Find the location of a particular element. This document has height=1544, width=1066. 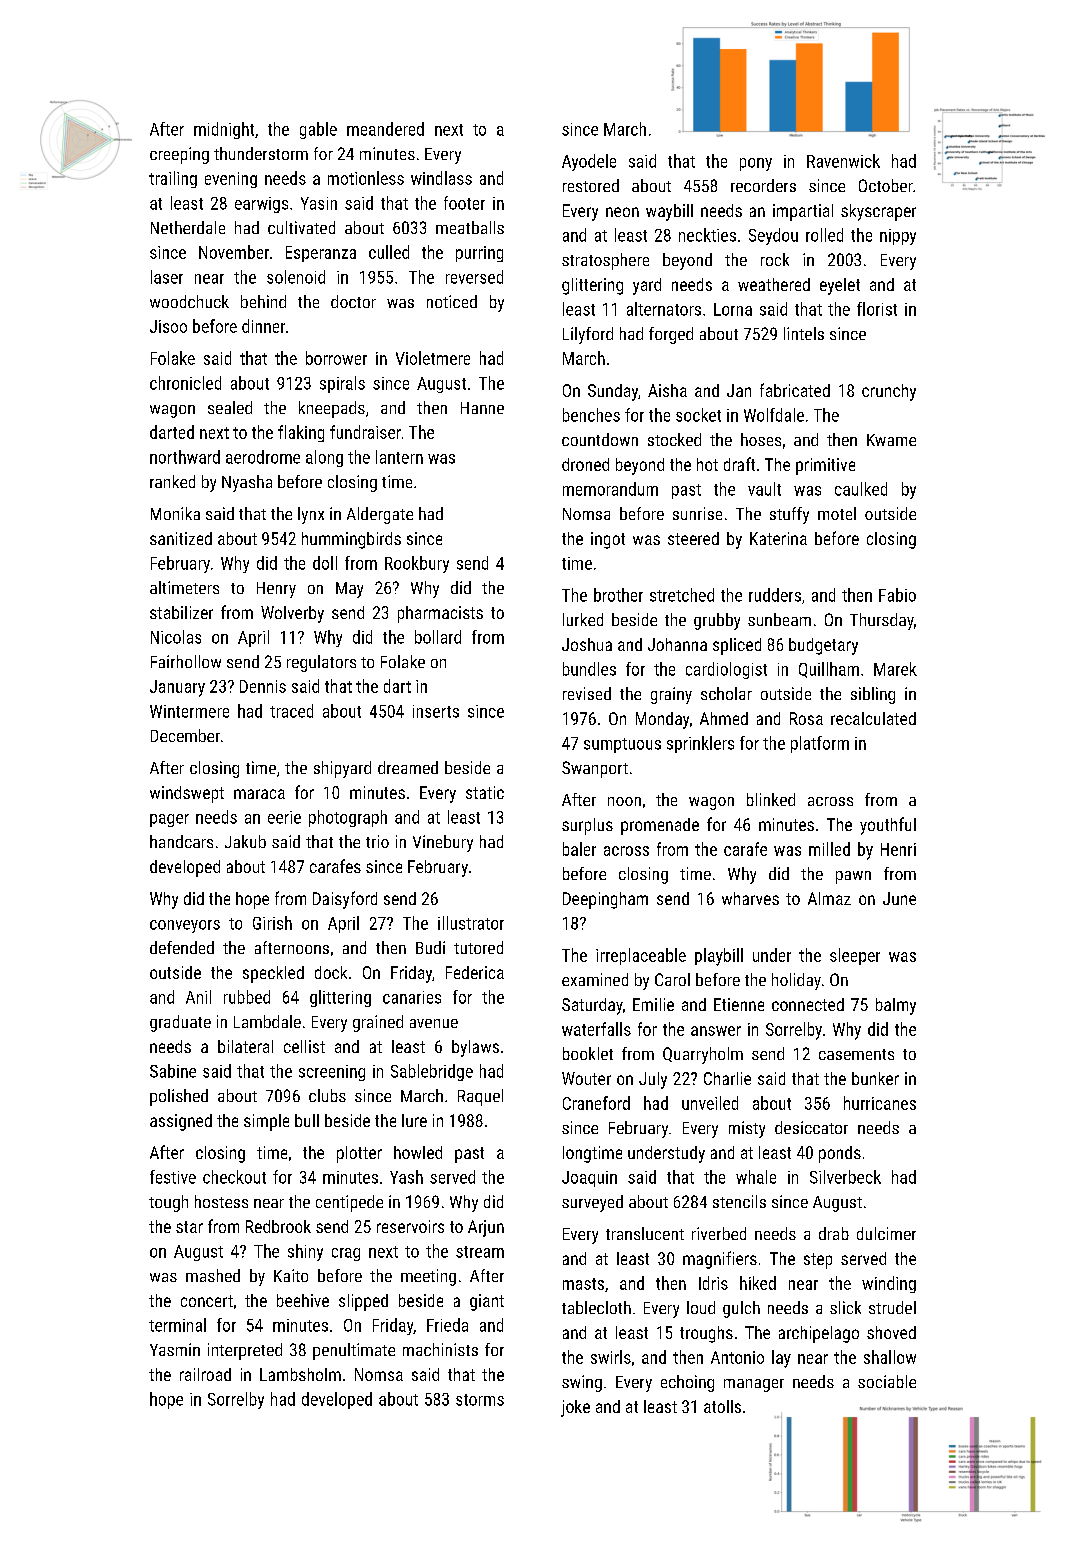

casements is located at coordinates (856, 1054).
